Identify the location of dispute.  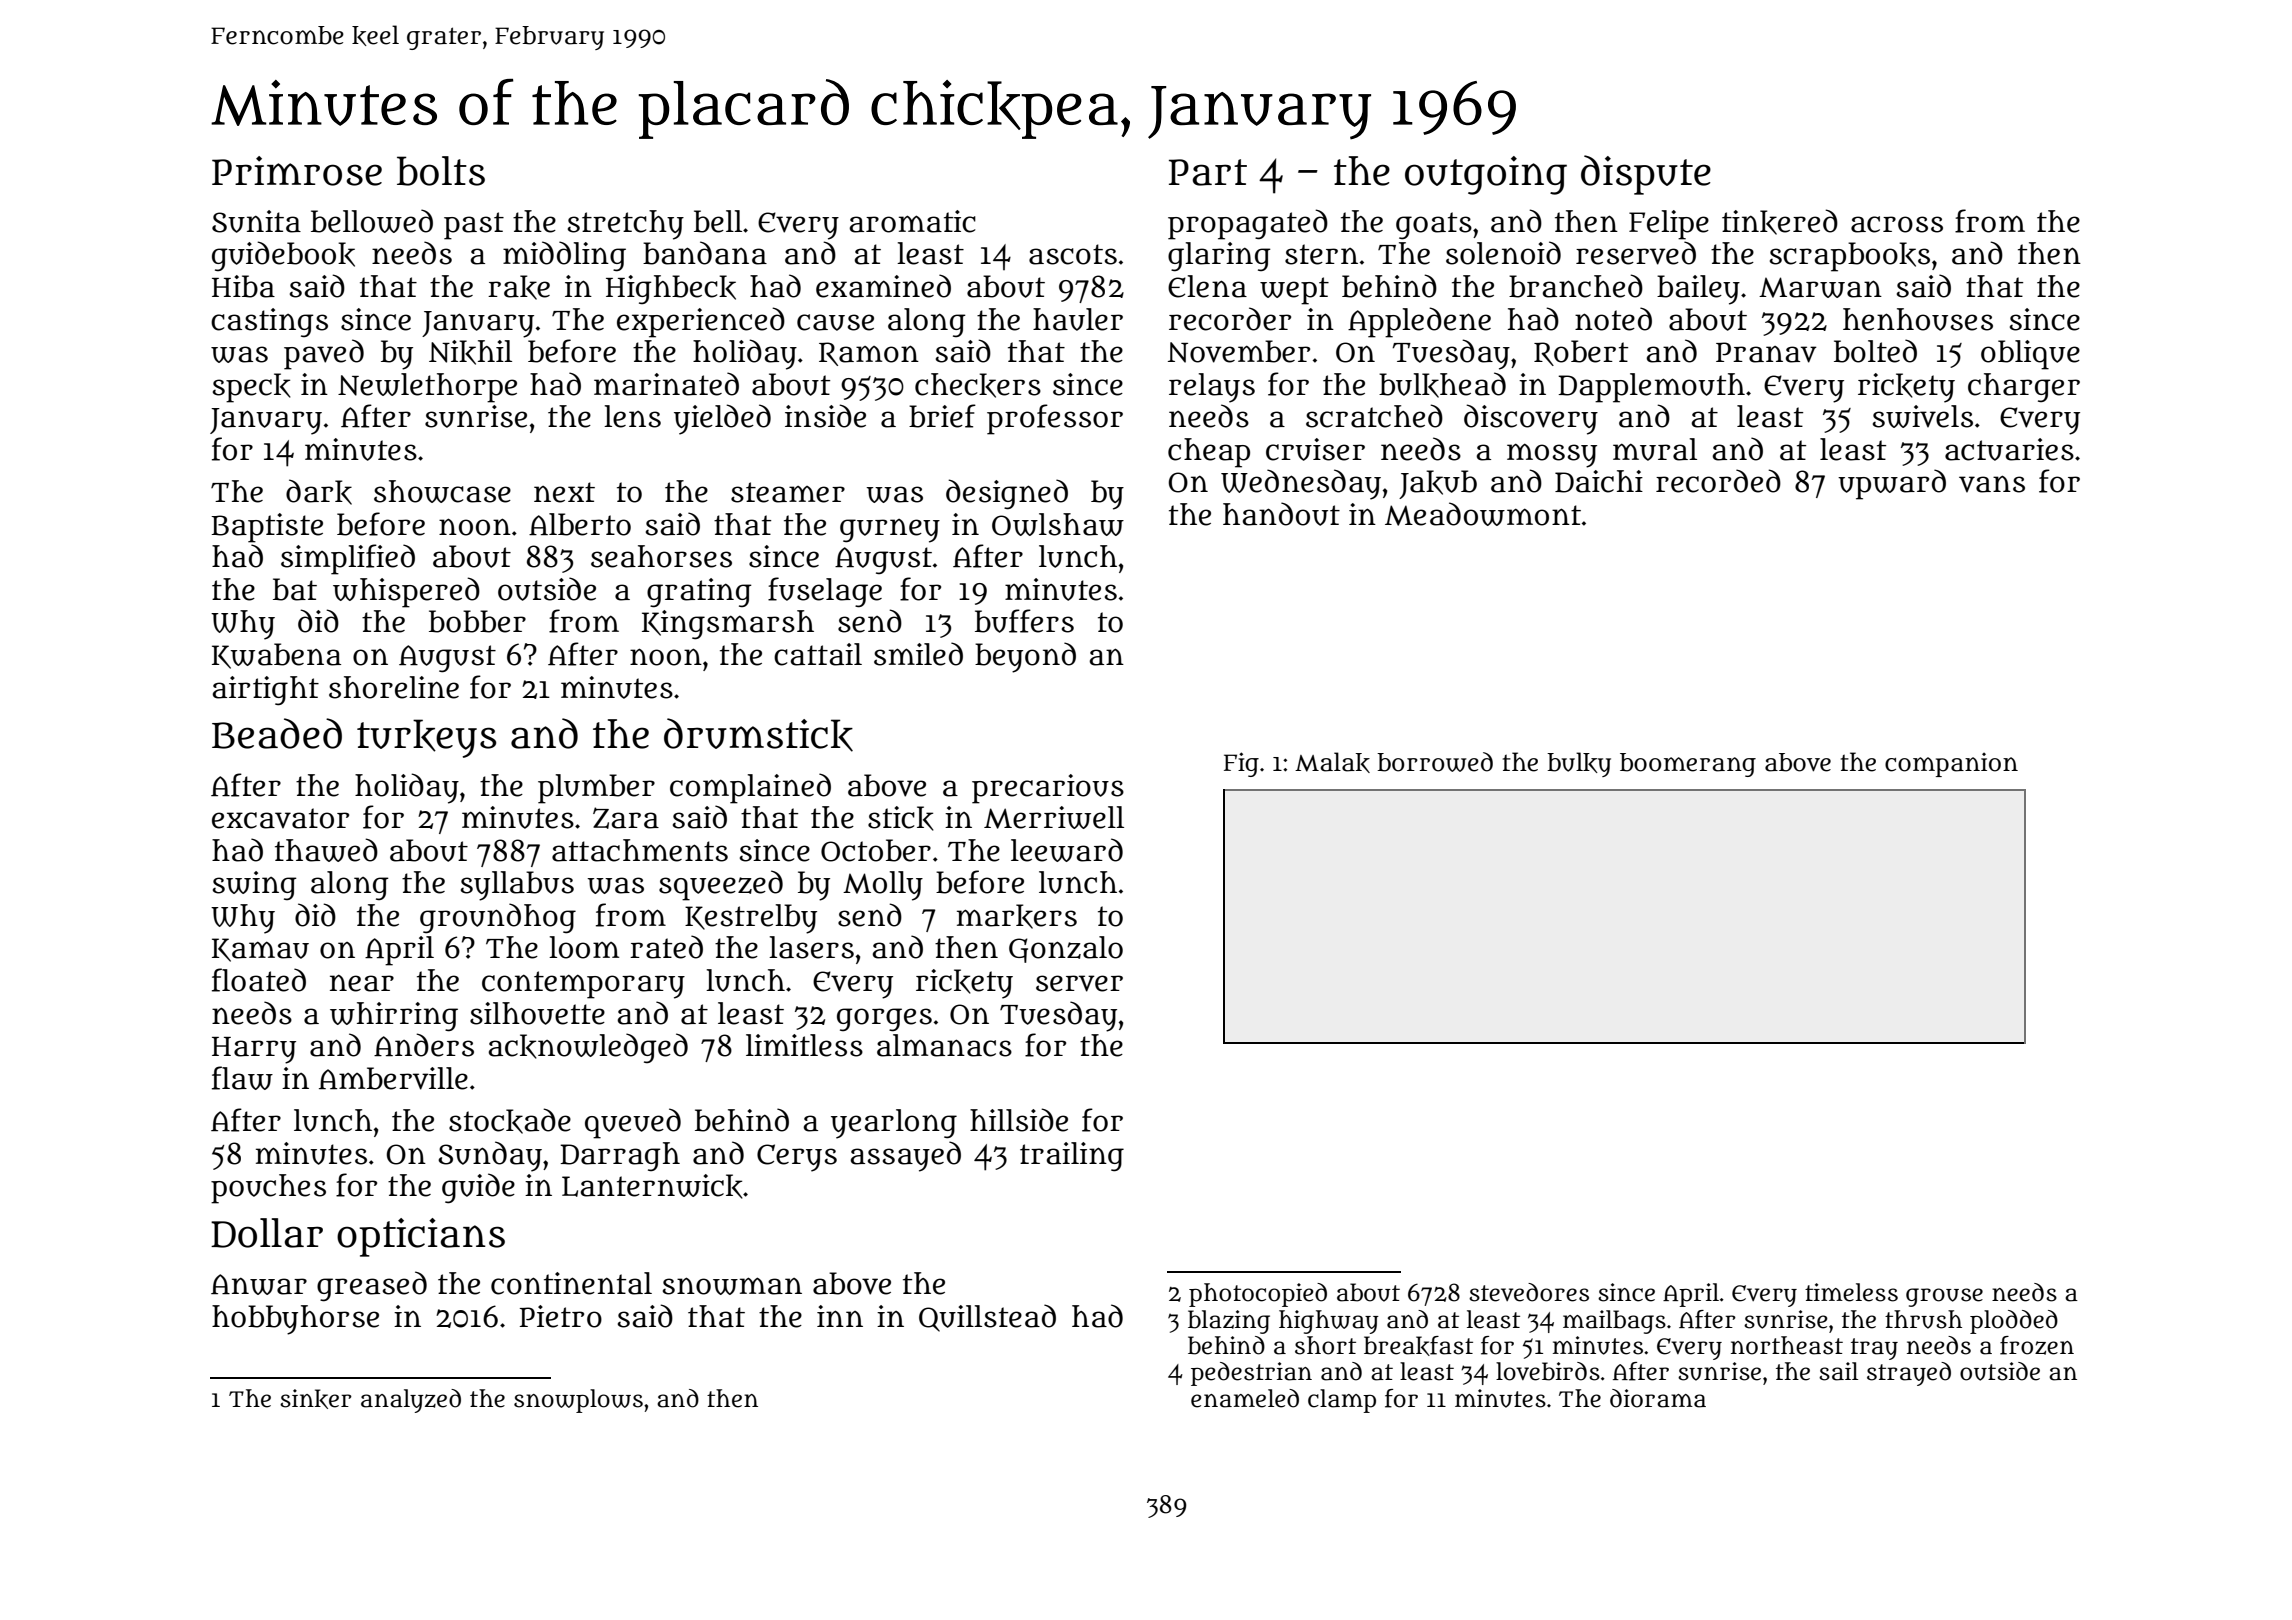
(1646, 175).
